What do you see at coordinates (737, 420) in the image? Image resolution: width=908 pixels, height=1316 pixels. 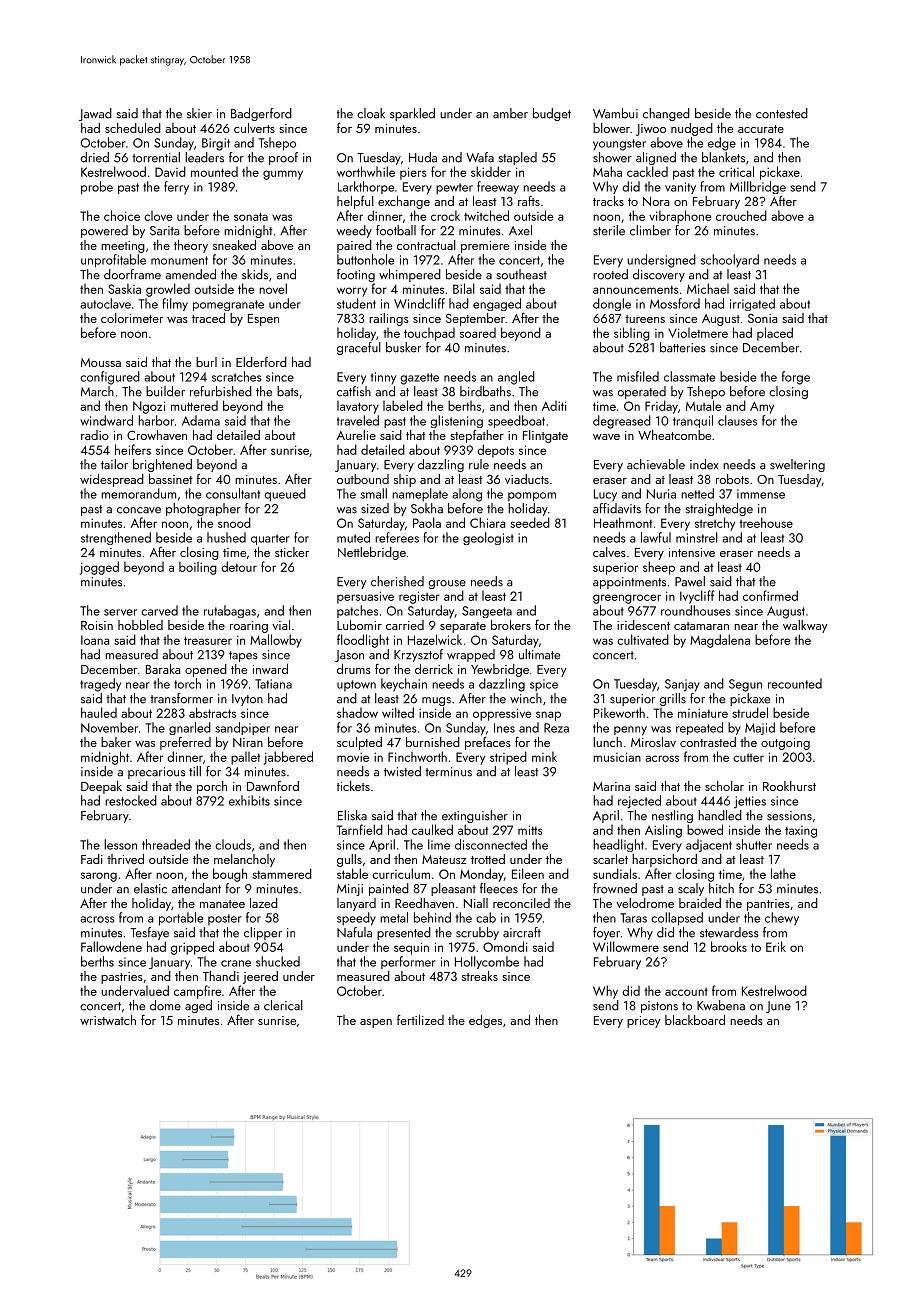 I see `clauses` at bounding box center [737, 420].
